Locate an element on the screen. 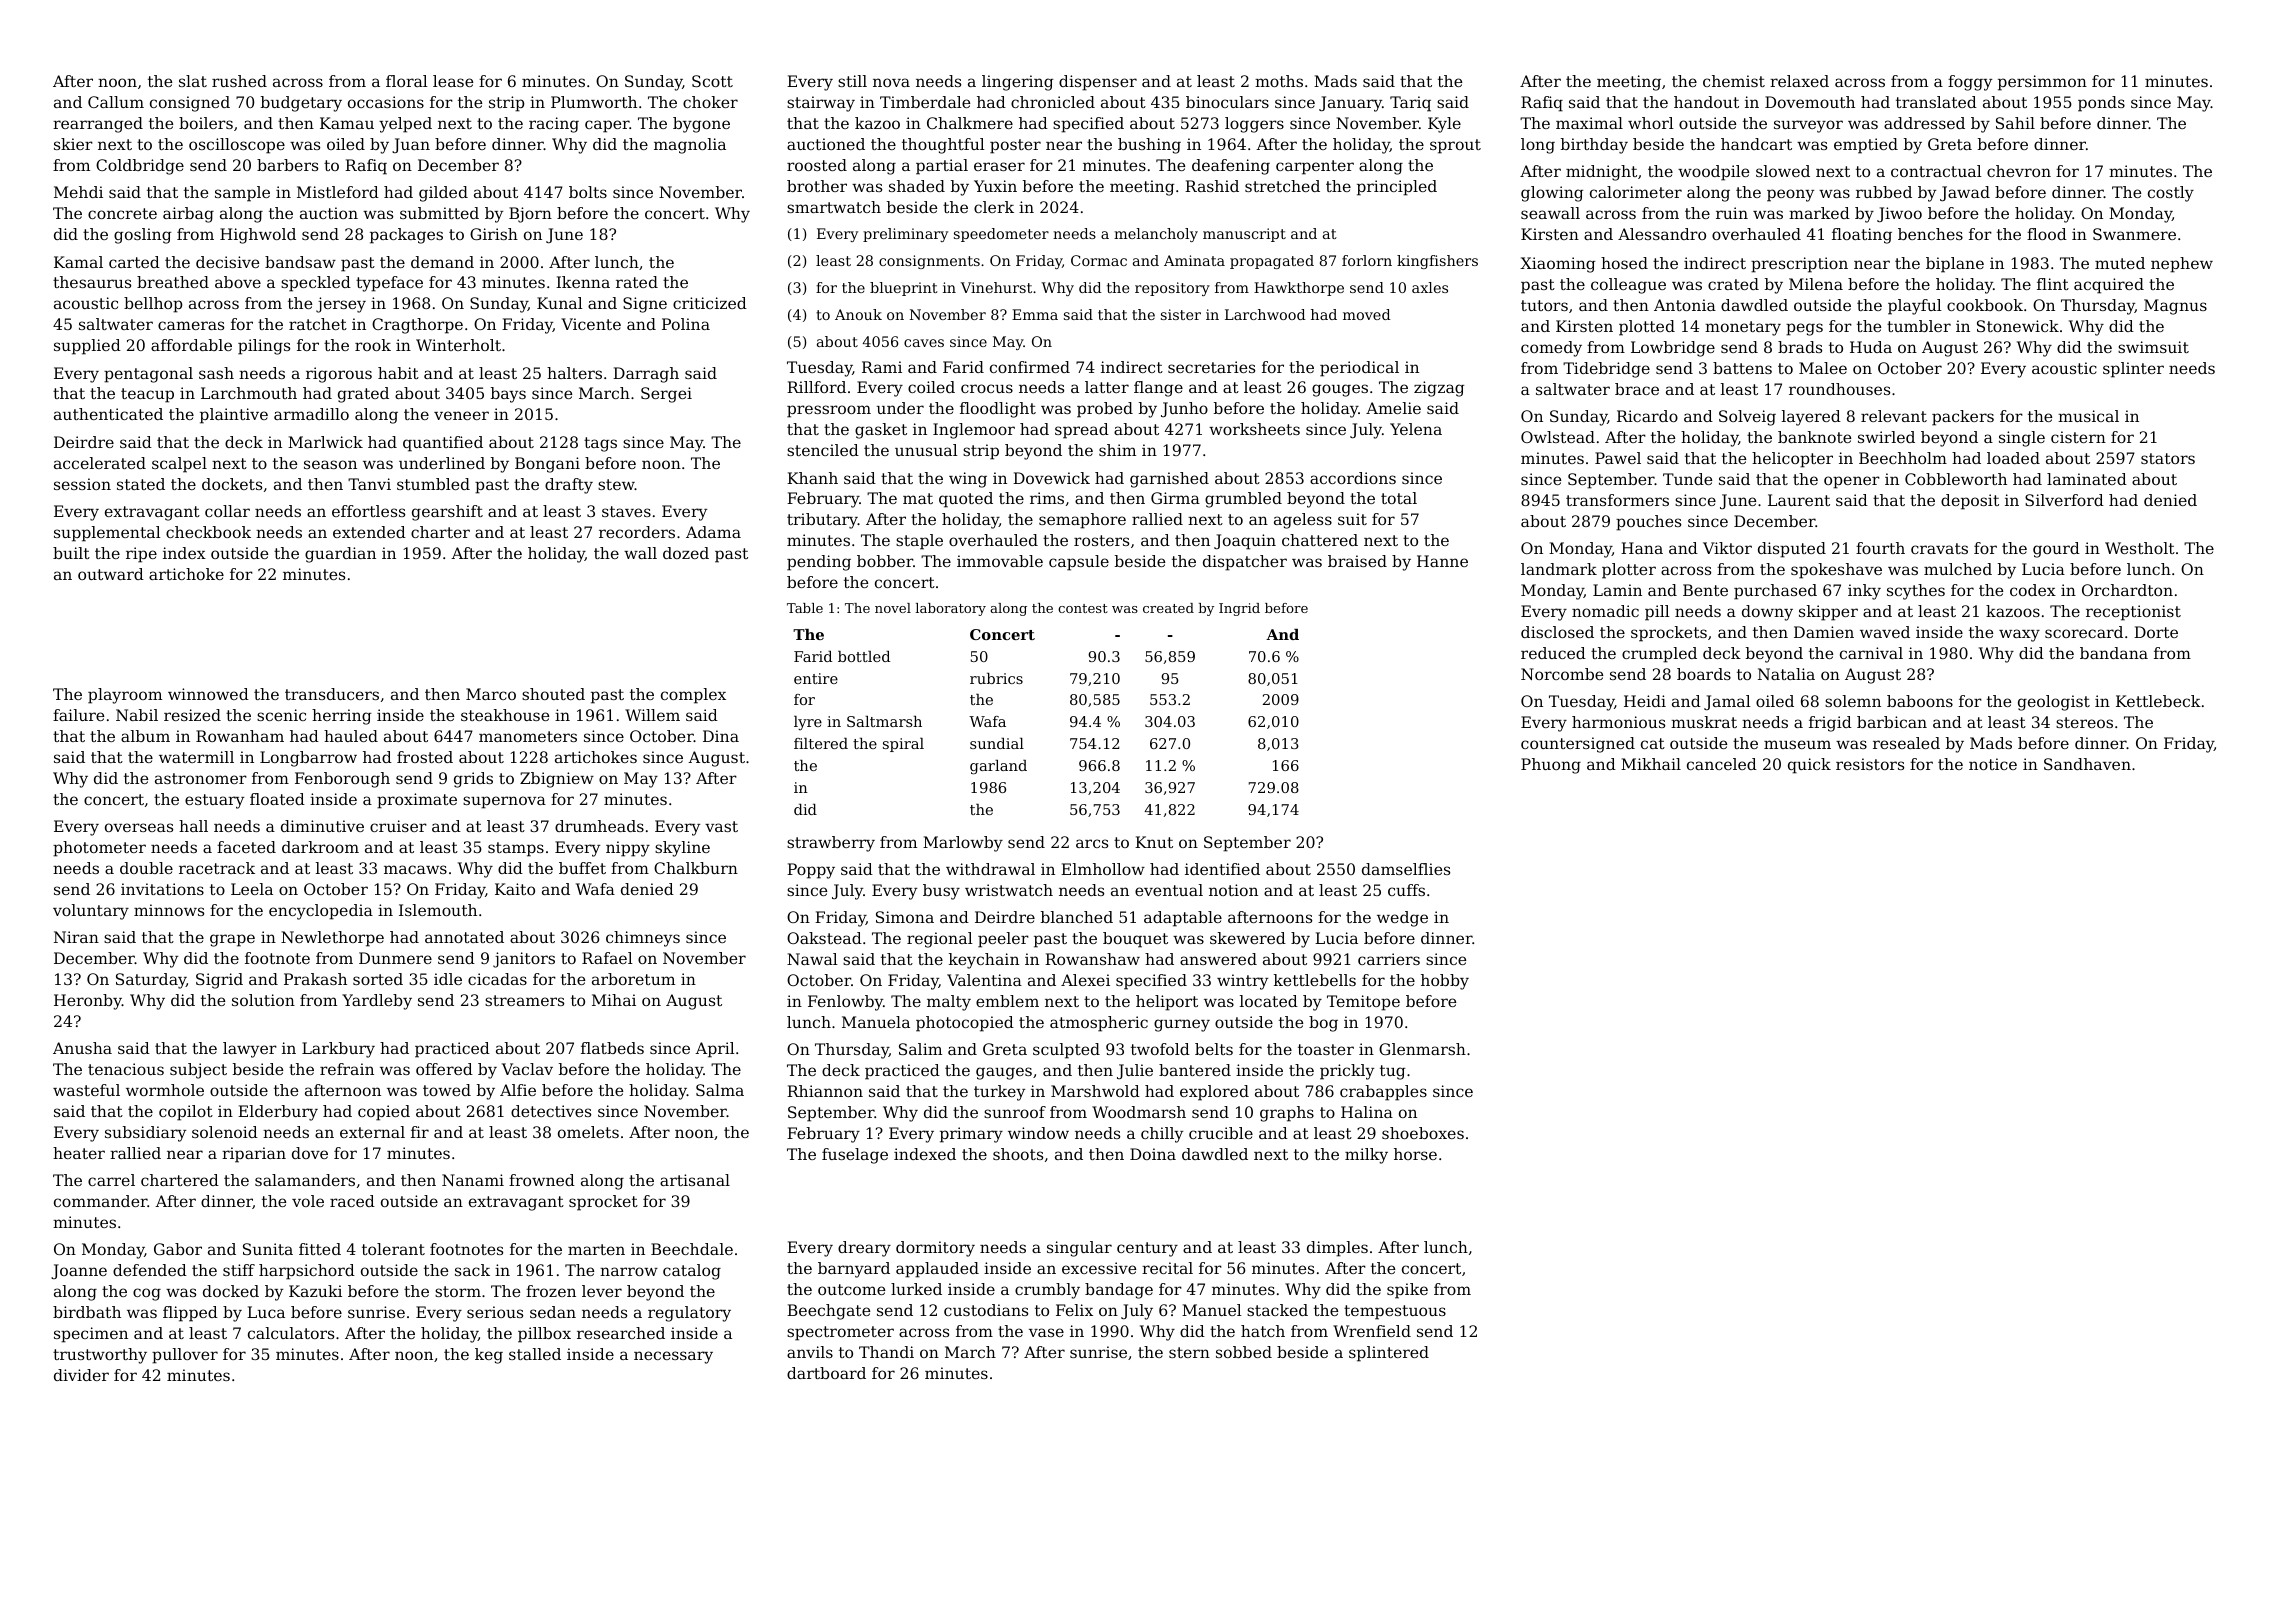 This screenshot has width=2273, height=1607. persimmon is located at coordinates (2042, 83).
